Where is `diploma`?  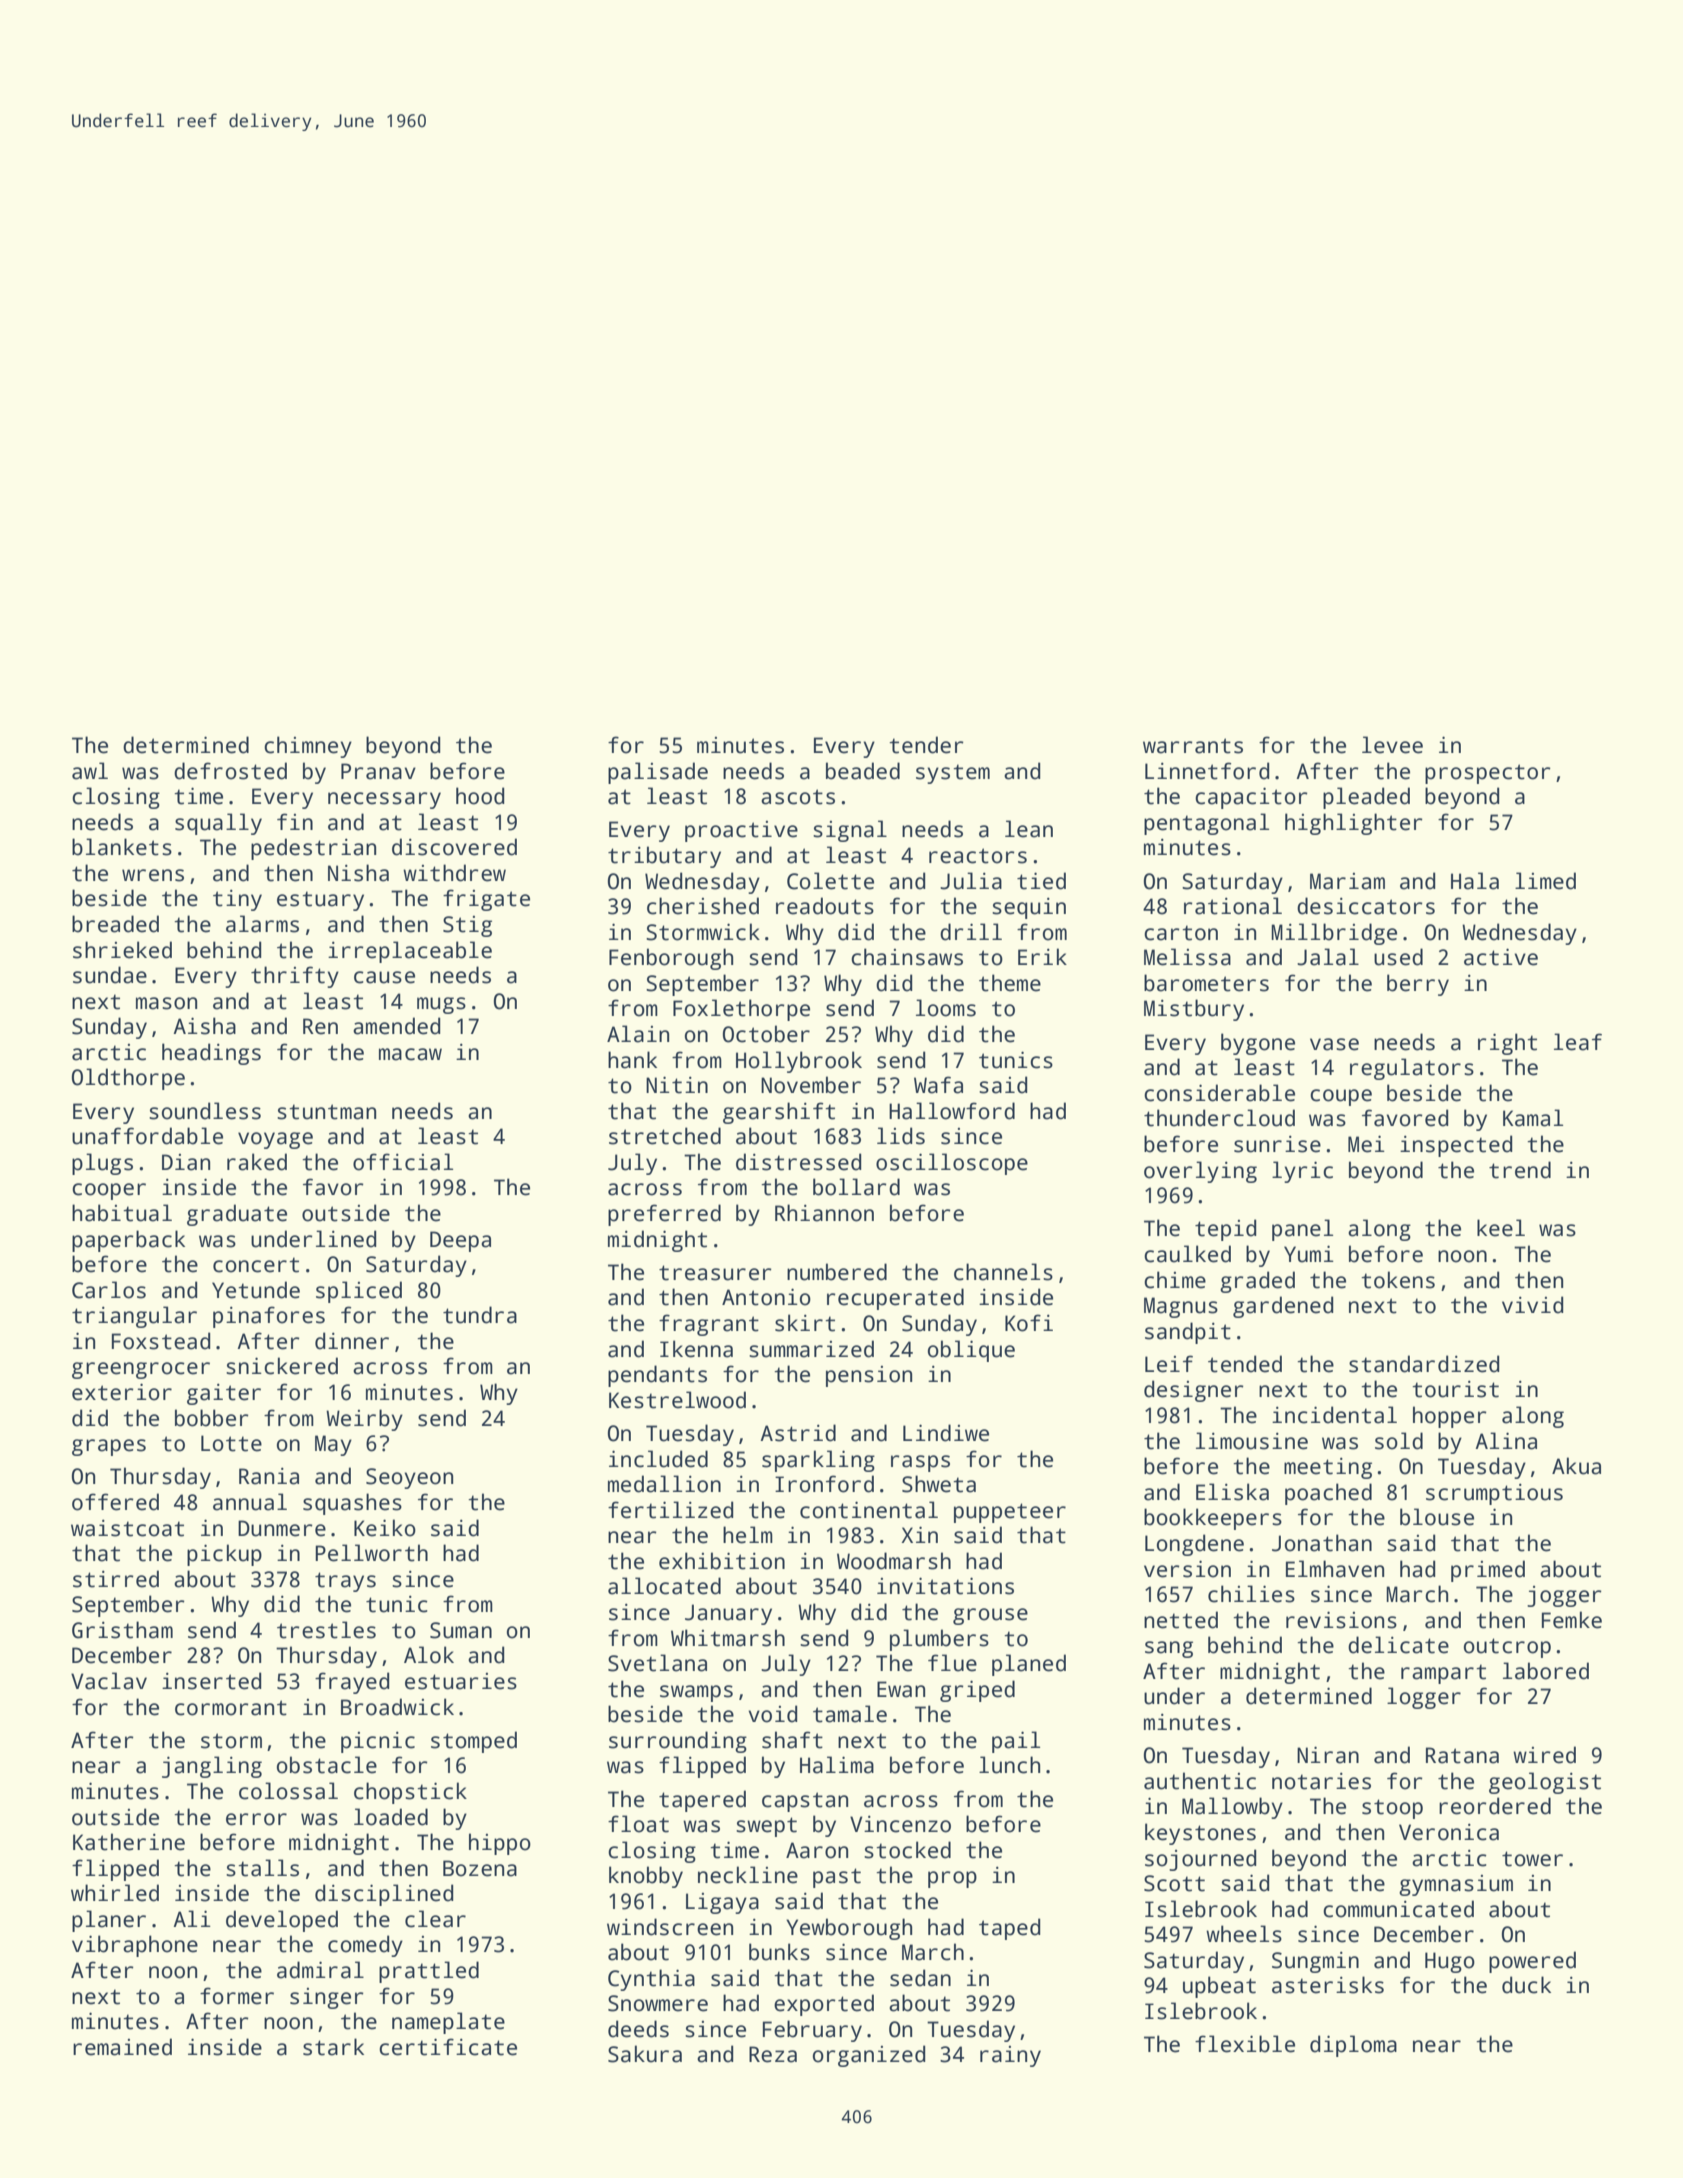
diploma is located at coordinates (1353, 2046).
